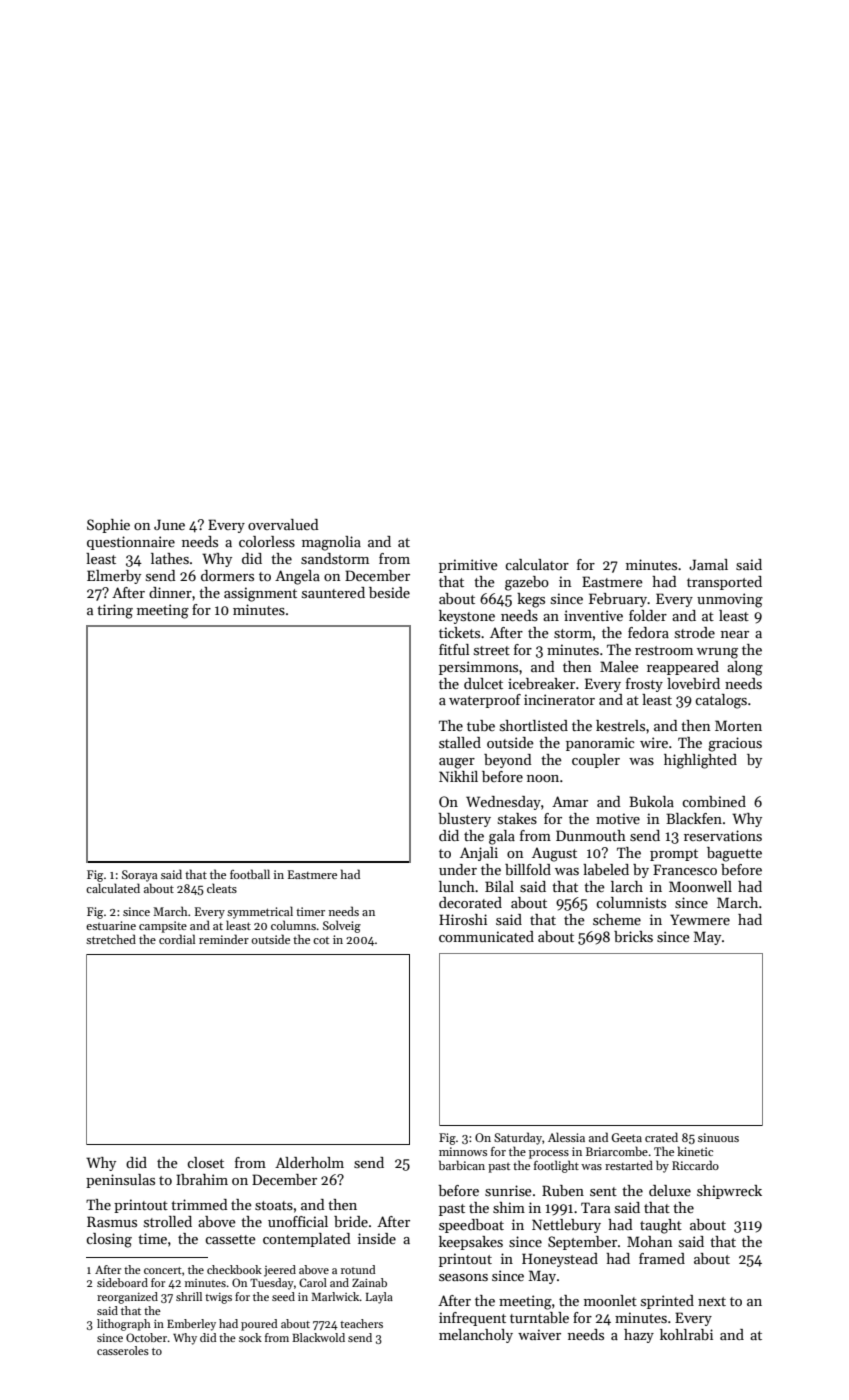  I want to click on closet, so click(205, 1162).
